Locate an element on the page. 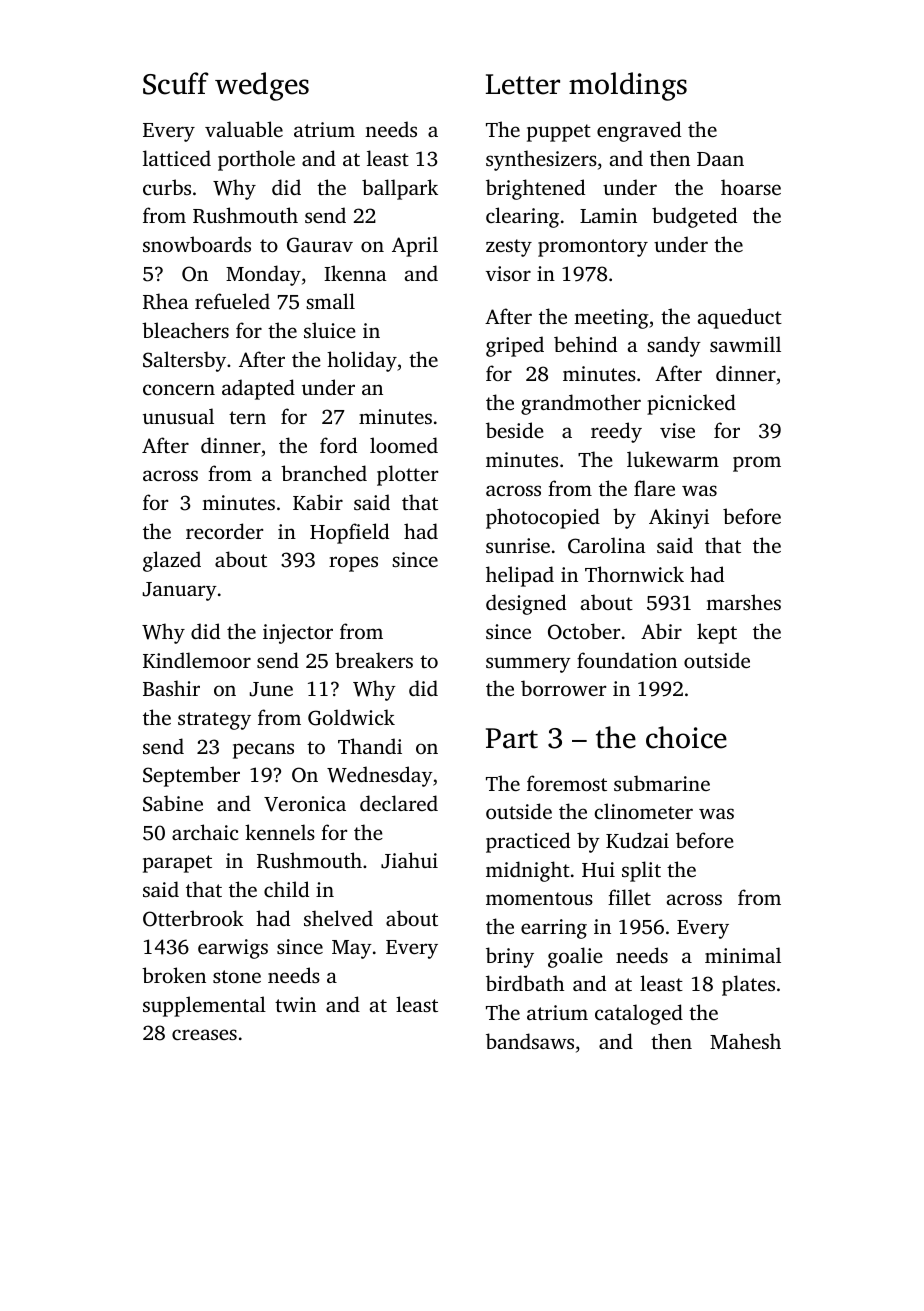 This page has height=1311, width=924. Daan is located at coordinates (720, 159).
